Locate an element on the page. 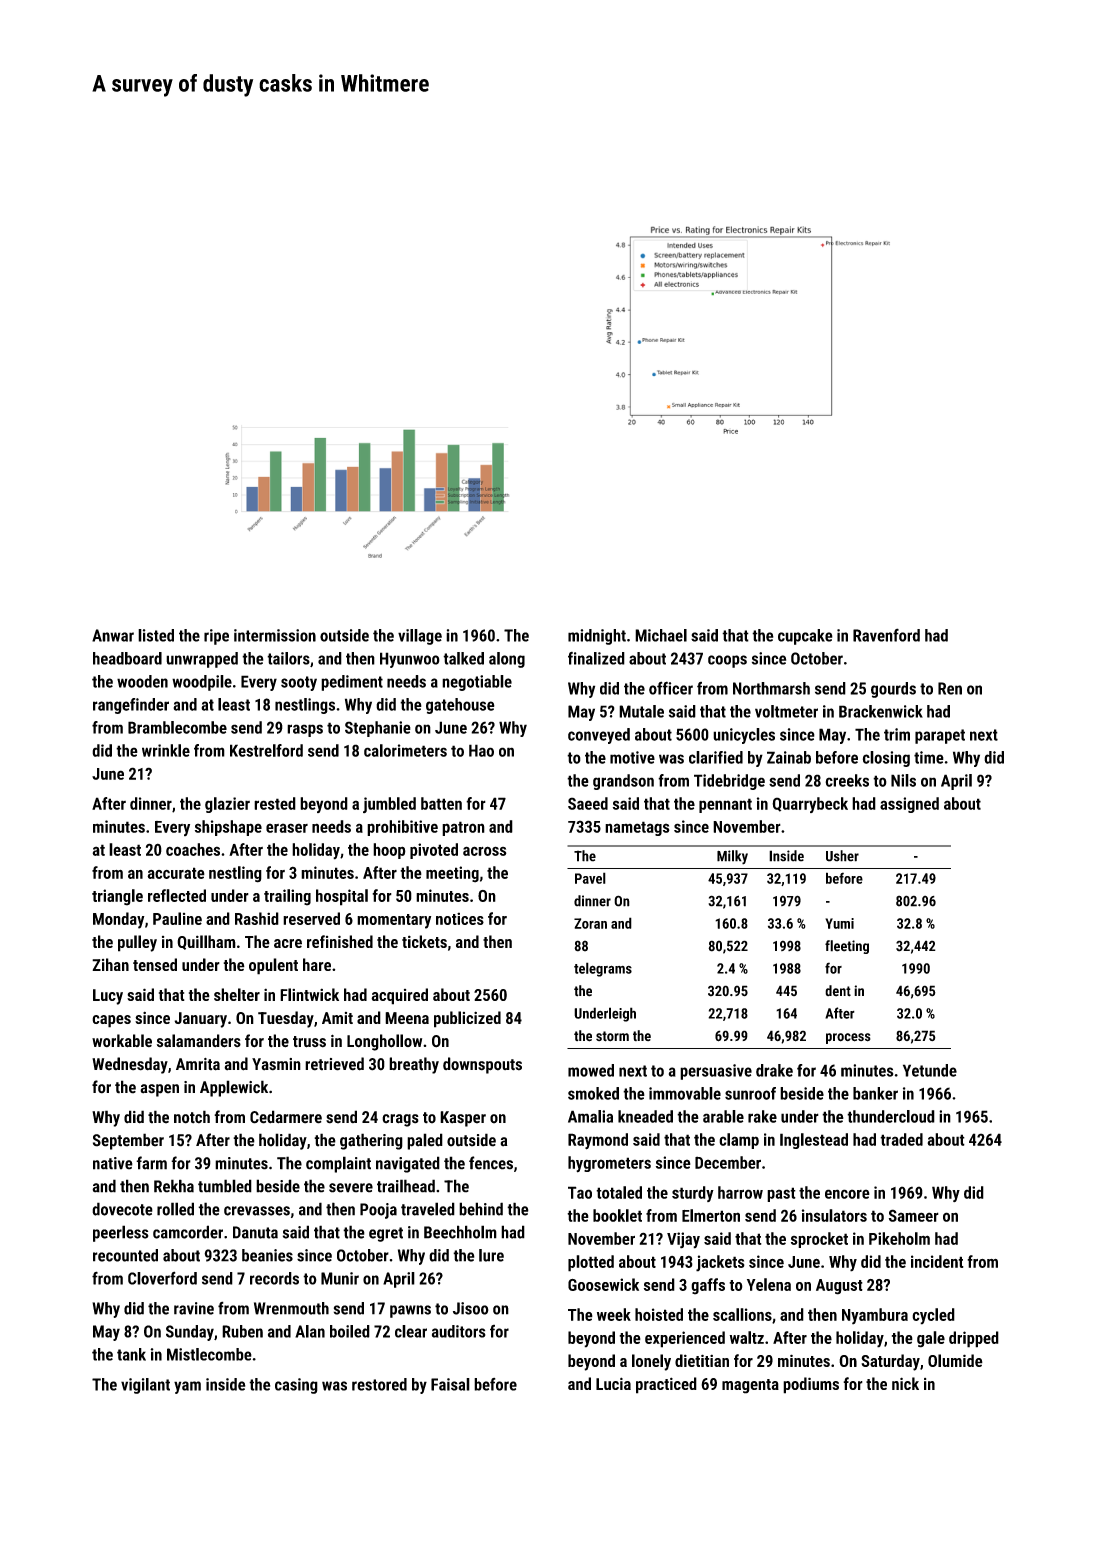  Mutale is located at coordinates (641, 711).
